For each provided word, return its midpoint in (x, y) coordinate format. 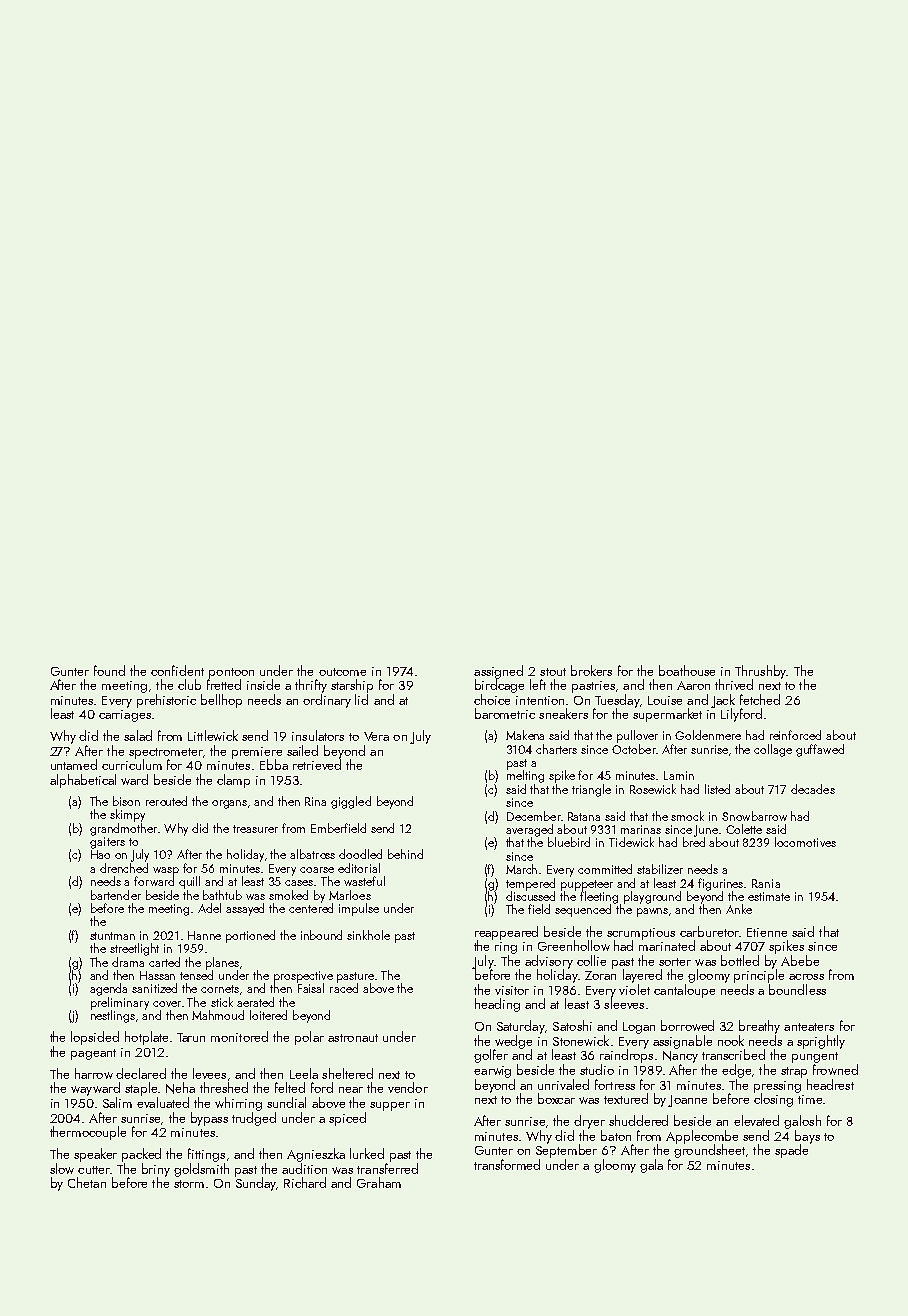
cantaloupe (684, 991)
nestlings (113, 1016)
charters (556, 749)
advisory (549, 962)
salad (138, 735)
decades (813, 789)
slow (62, 1168)
